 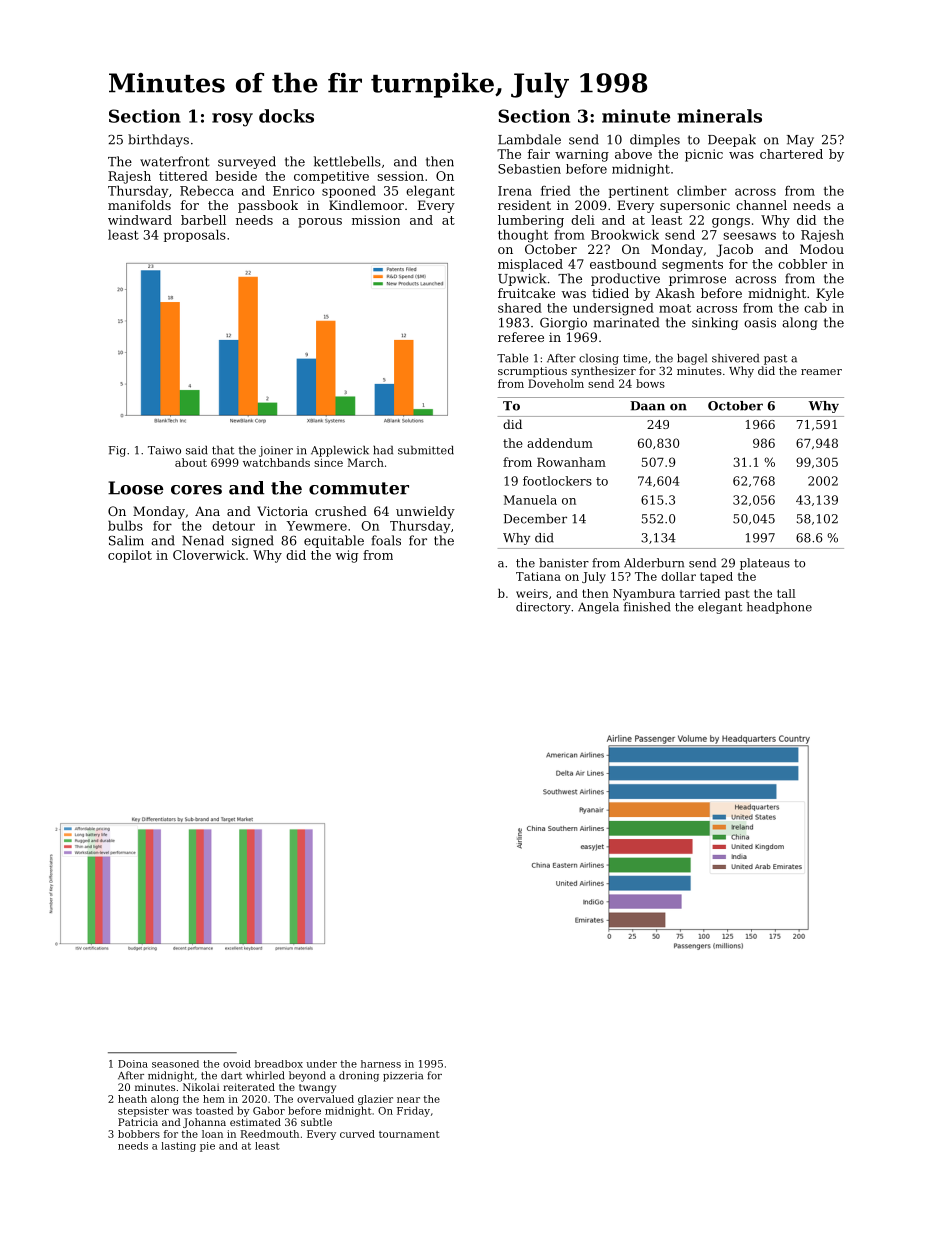 What do you see at coordinates (529, 139) in the screenshot?
I see `Lambdale` at bounding box center [529, 139].
